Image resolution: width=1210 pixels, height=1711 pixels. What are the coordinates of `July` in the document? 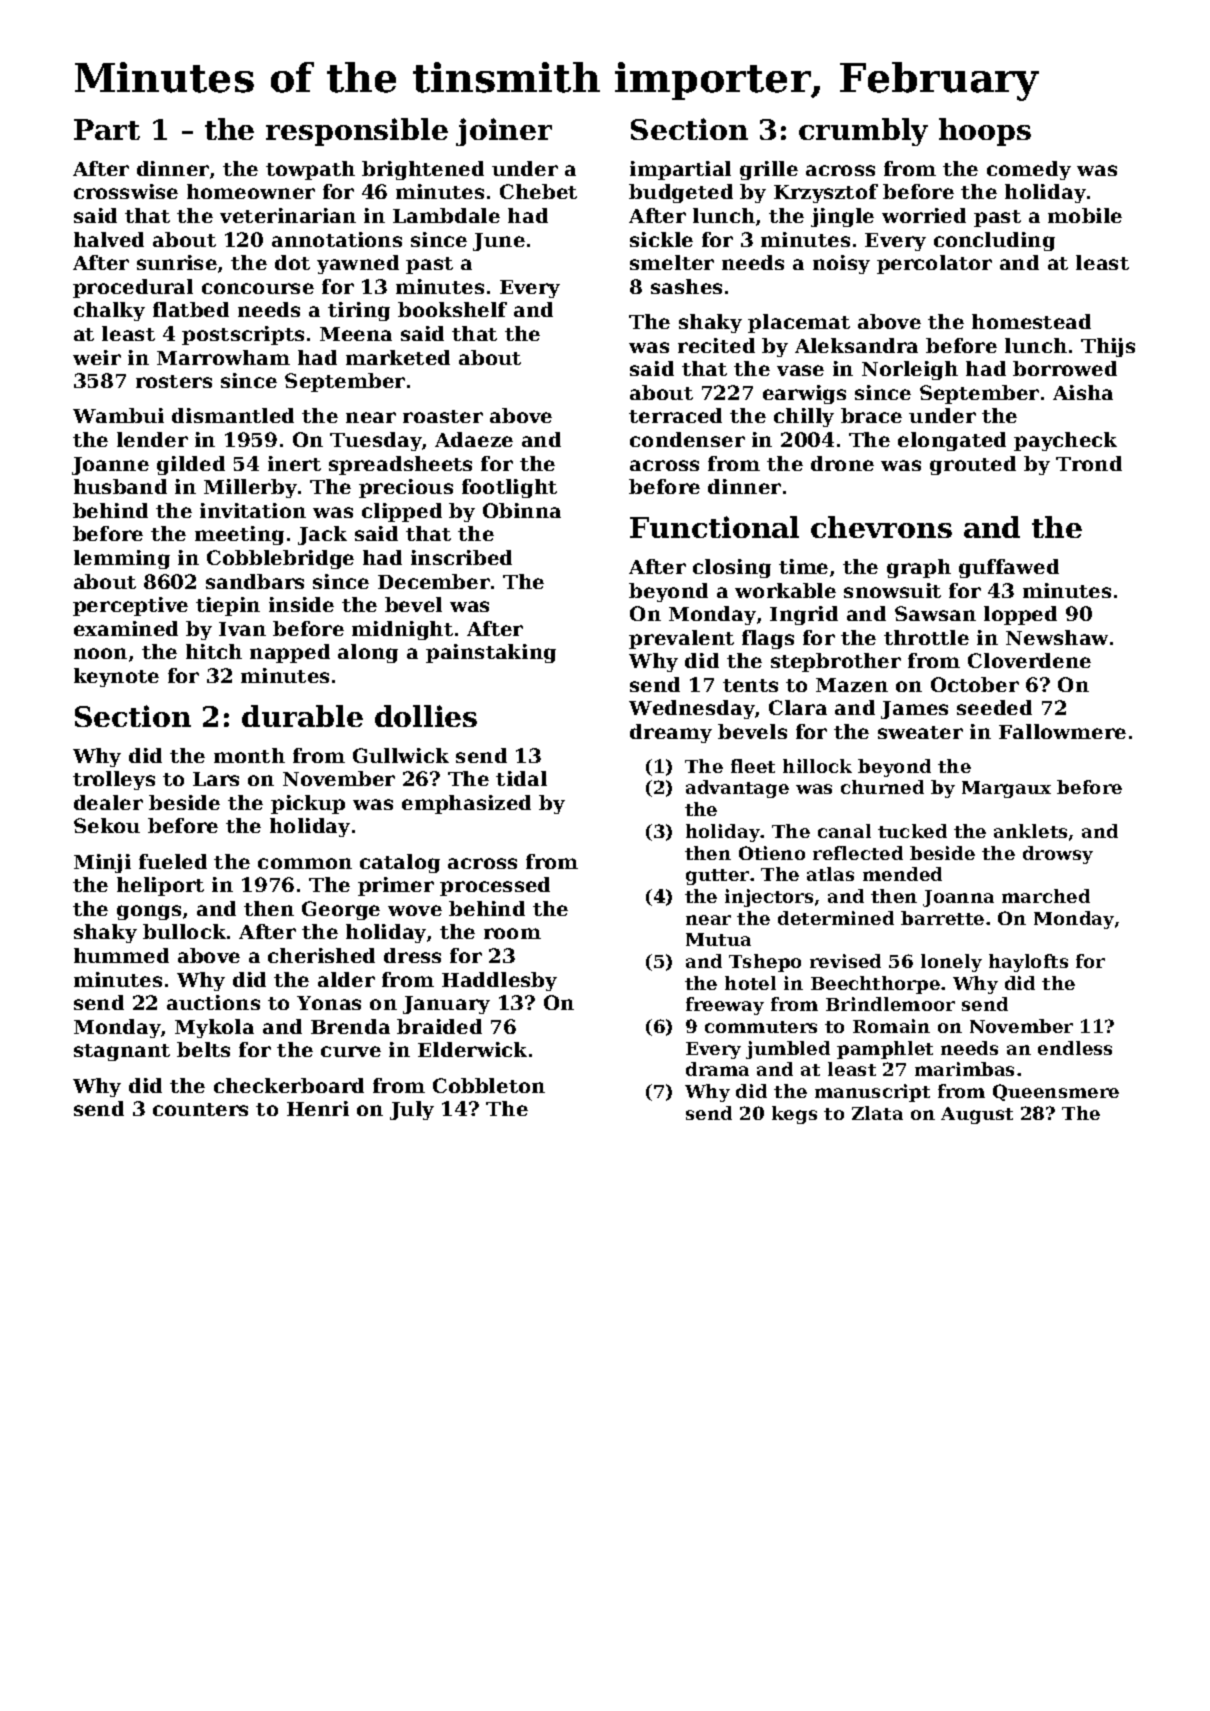 It's located at (412, 1110).
